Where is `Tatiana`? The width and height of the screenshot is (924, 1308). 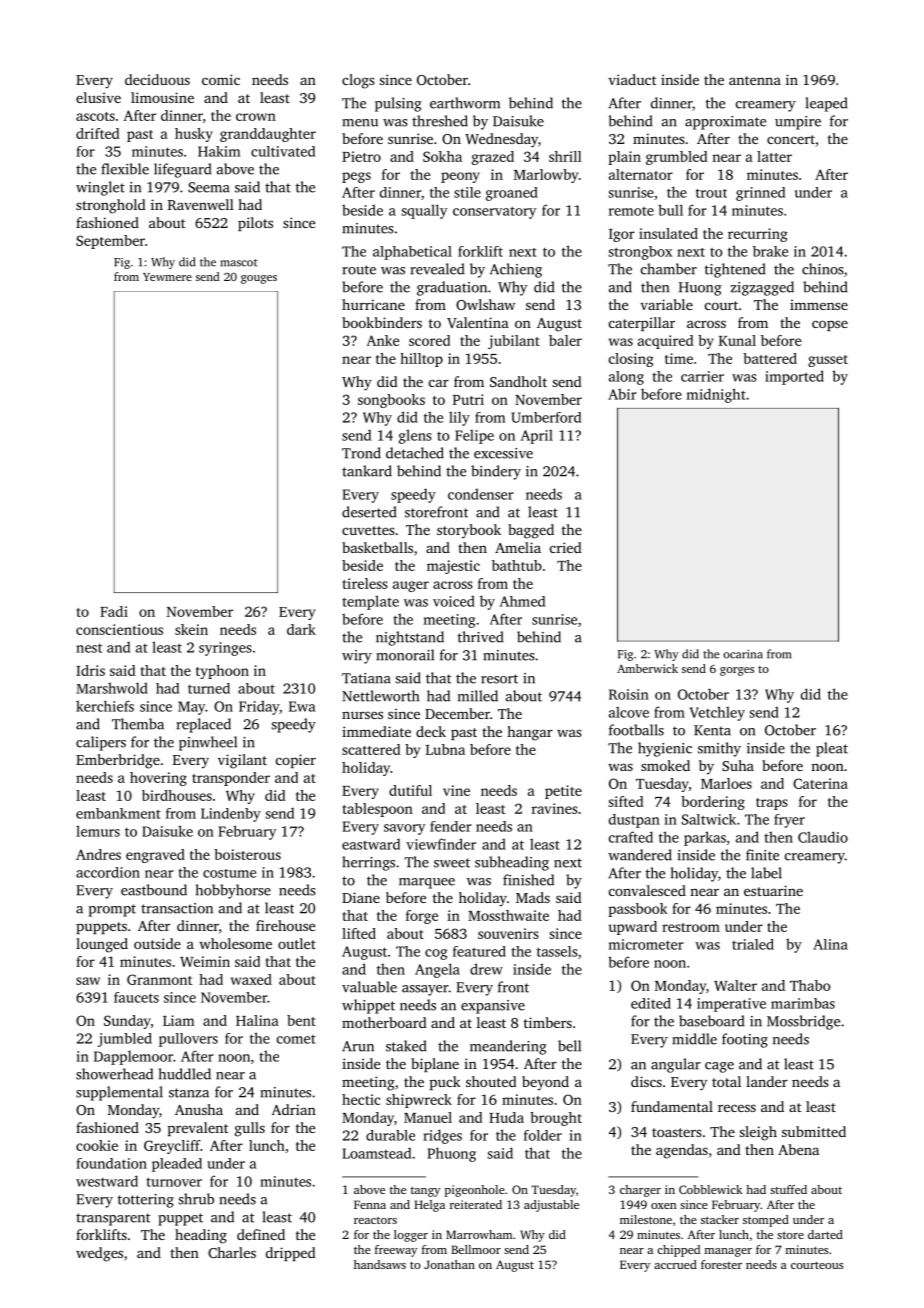 Tatiana is located at coordinates (366, 678).
